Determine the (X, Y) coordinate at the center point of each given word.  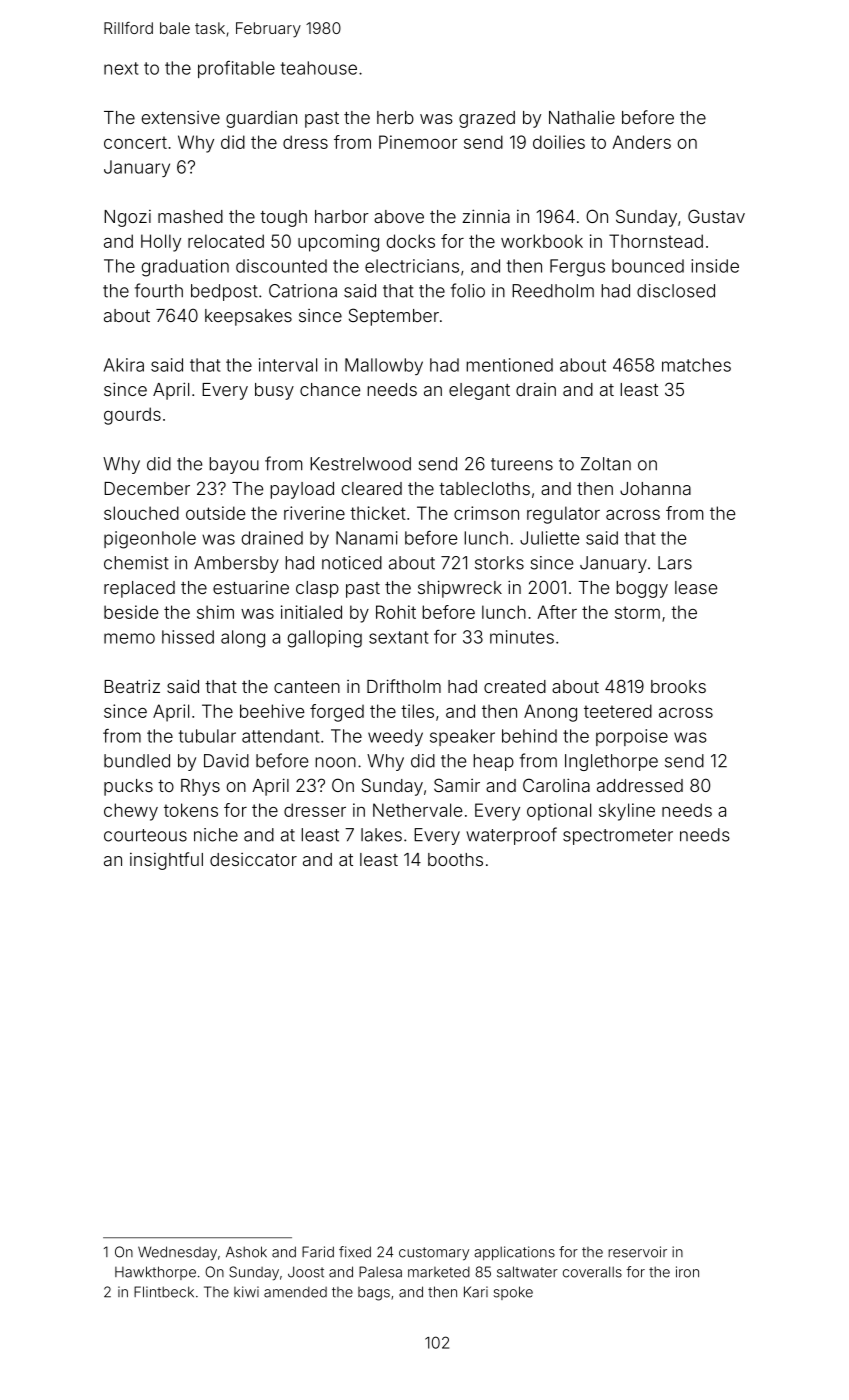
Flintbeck (164, 1292)
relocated (226, 241)
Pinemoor (418, 142)
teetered (618, 711)
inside (715, 266)
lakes (381, 835)
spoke (513, 1293)
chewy (131, 812)
